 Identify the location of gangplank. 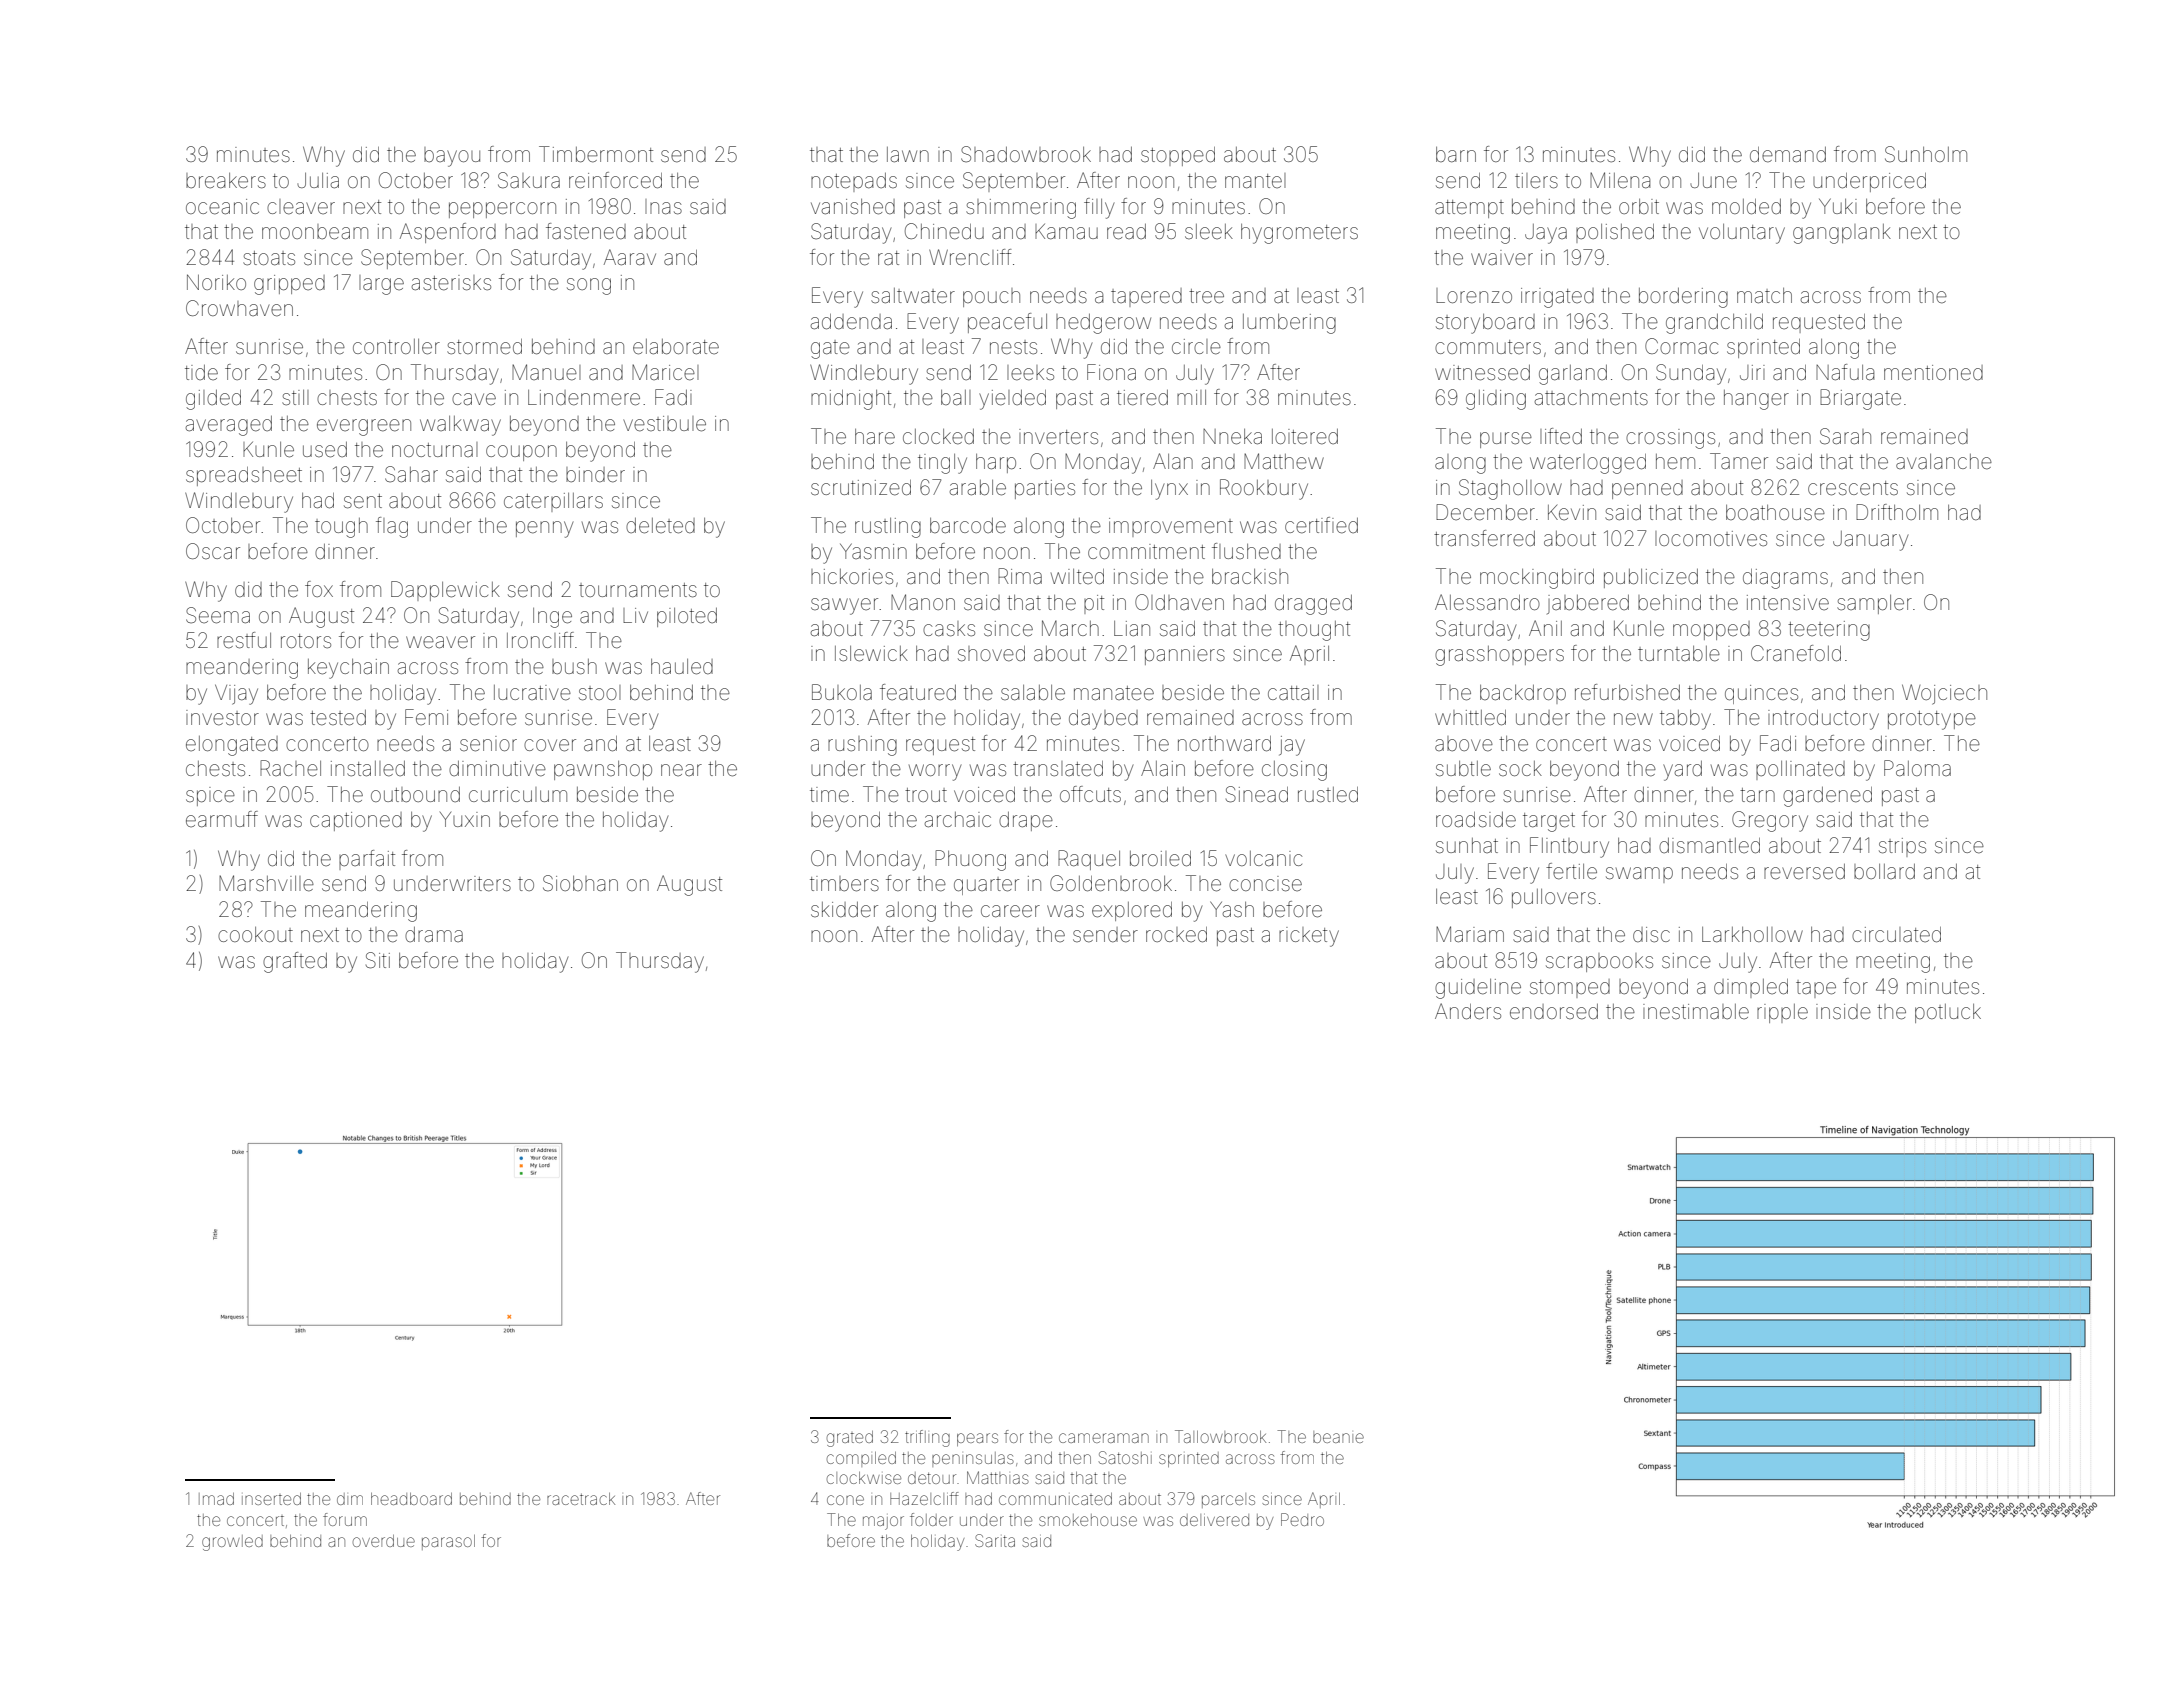
(1842, 234).
